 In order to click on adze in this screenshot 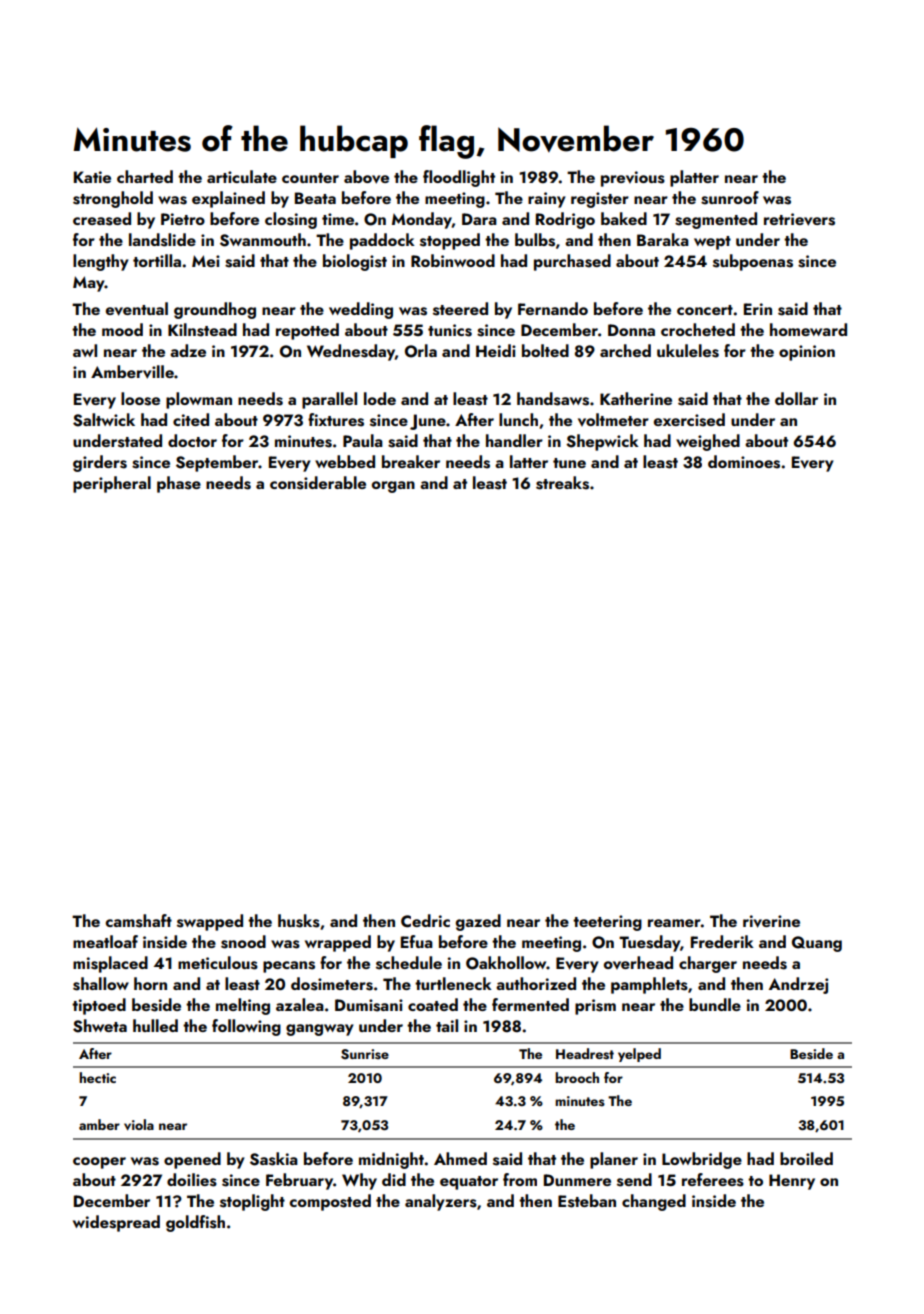, I will do `click(188, 350)`.
